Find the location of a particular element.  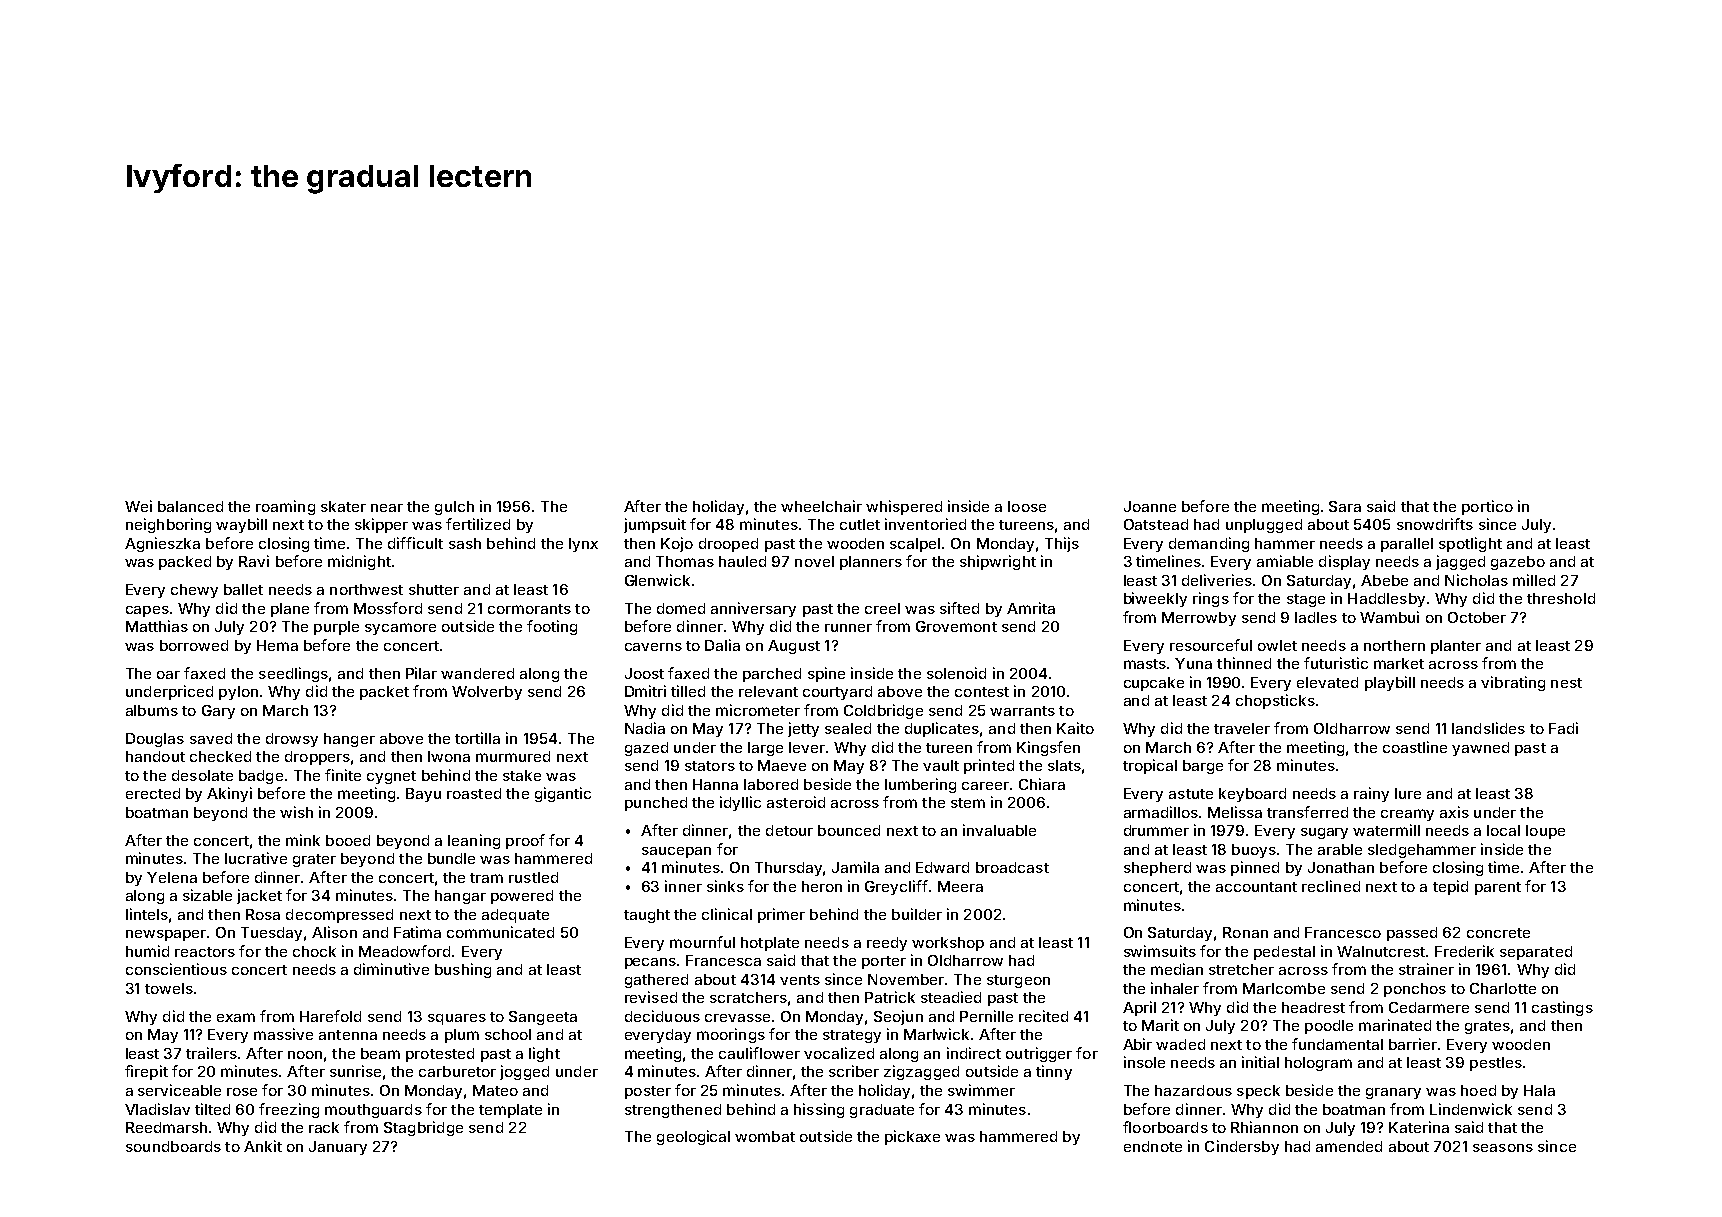

cupcake is located at coordinates (1154, 684).
